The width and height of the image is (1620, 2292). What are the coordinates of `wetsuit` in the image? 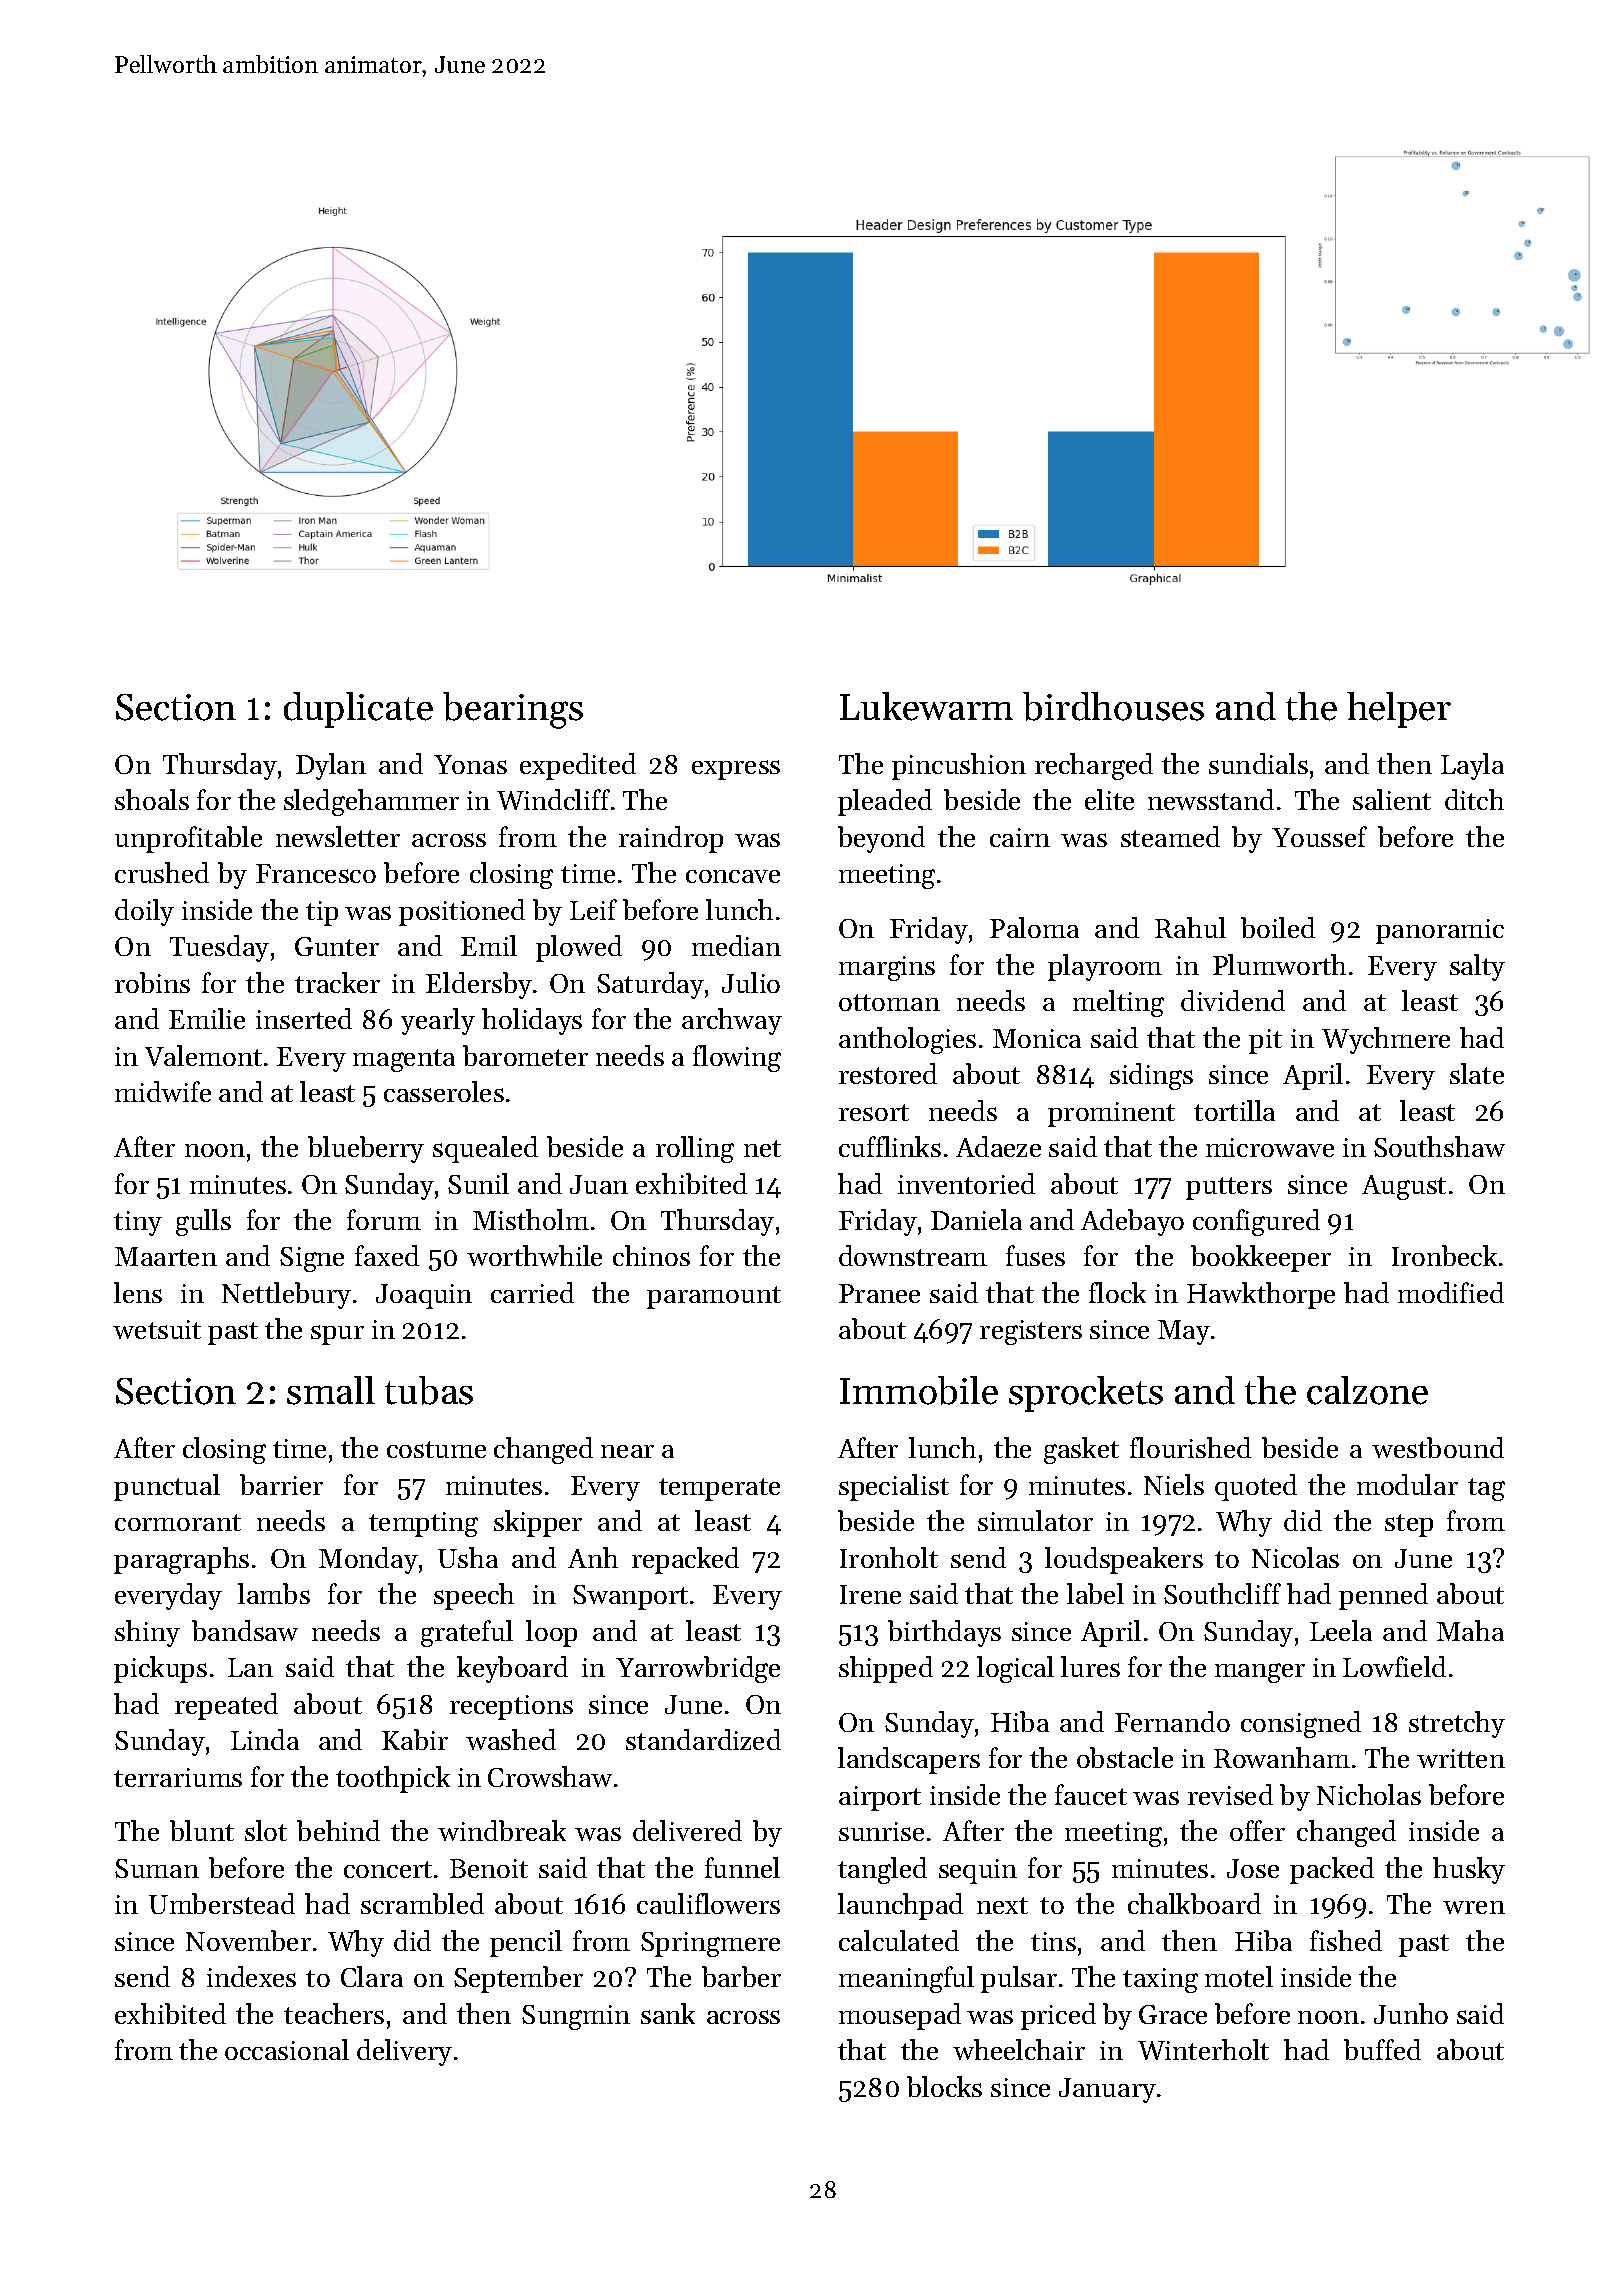 It's located at (157, 1329).
